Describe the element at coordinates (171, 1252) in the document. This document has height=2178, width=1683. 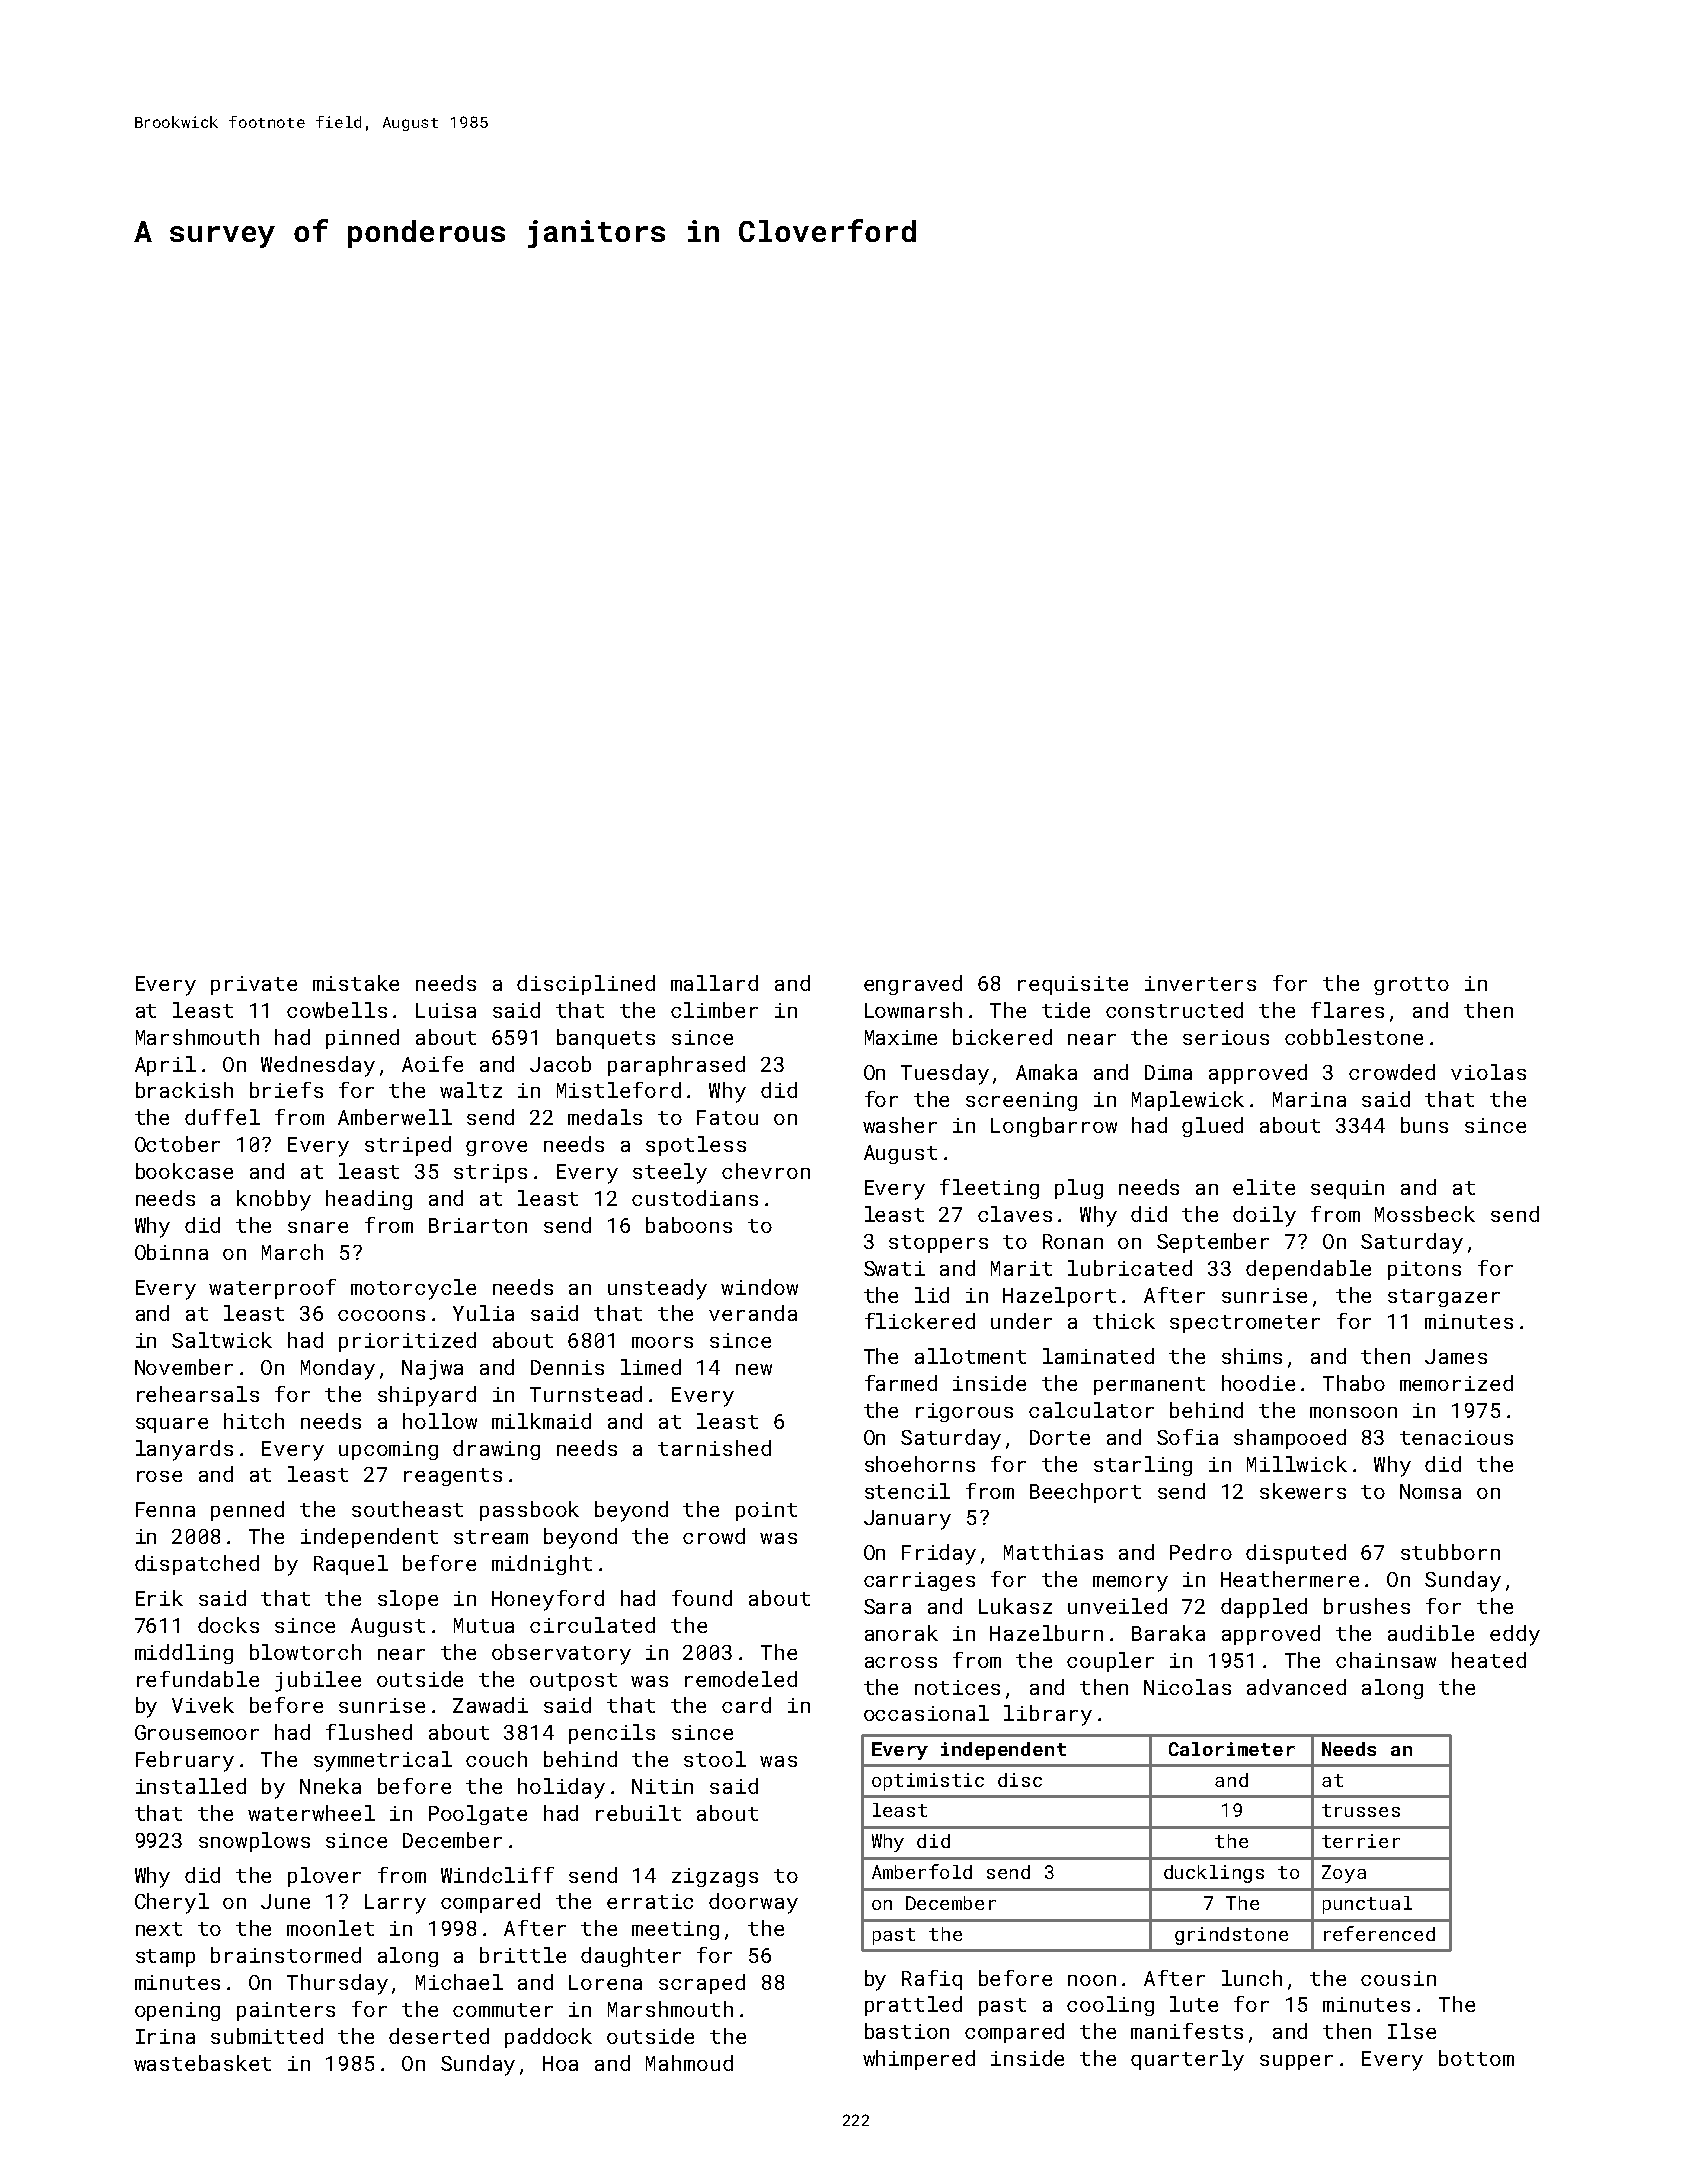
I see `Obinna` at that location.
